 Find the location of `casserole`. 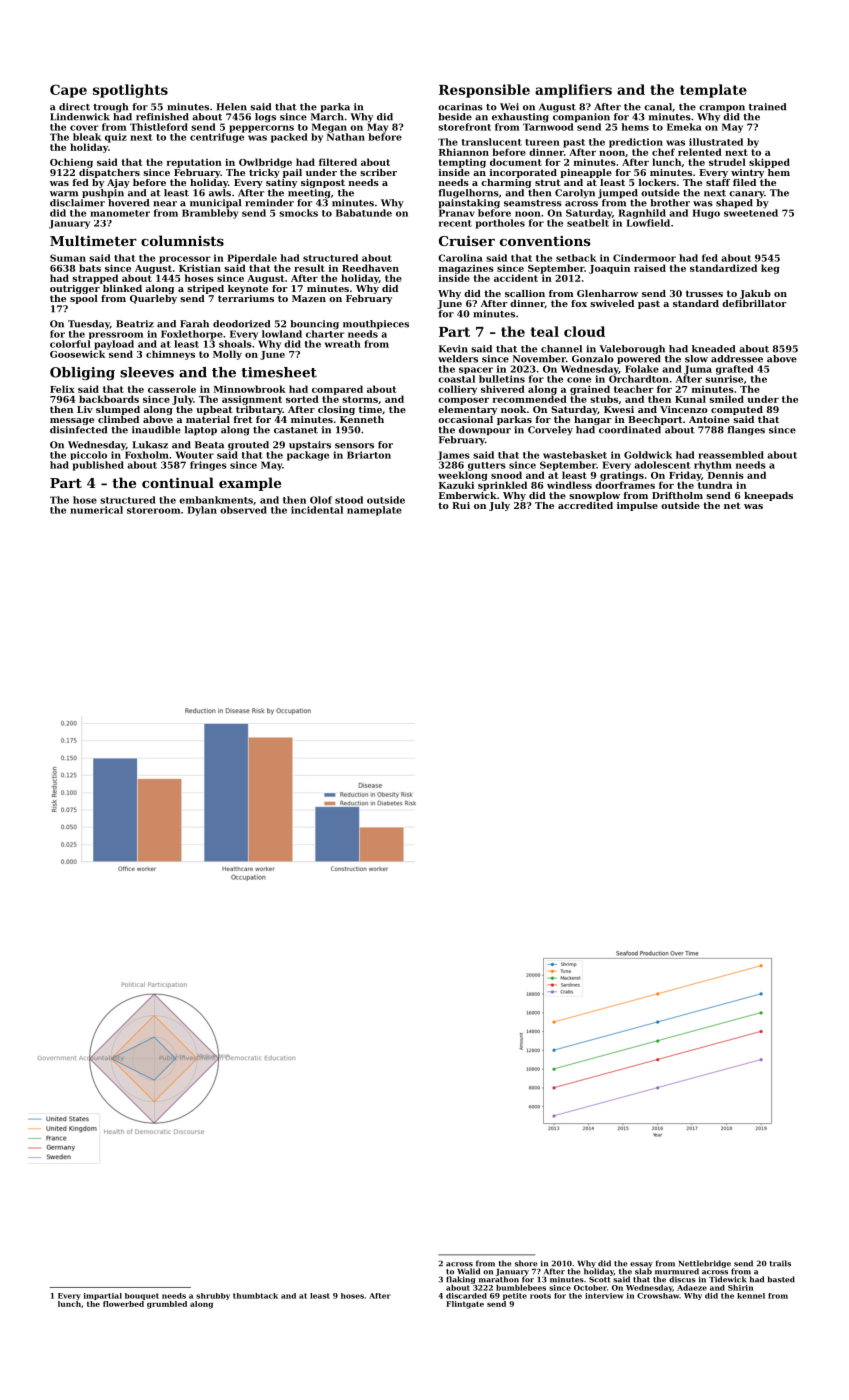

casserole is located at coordinates (172, 389).
